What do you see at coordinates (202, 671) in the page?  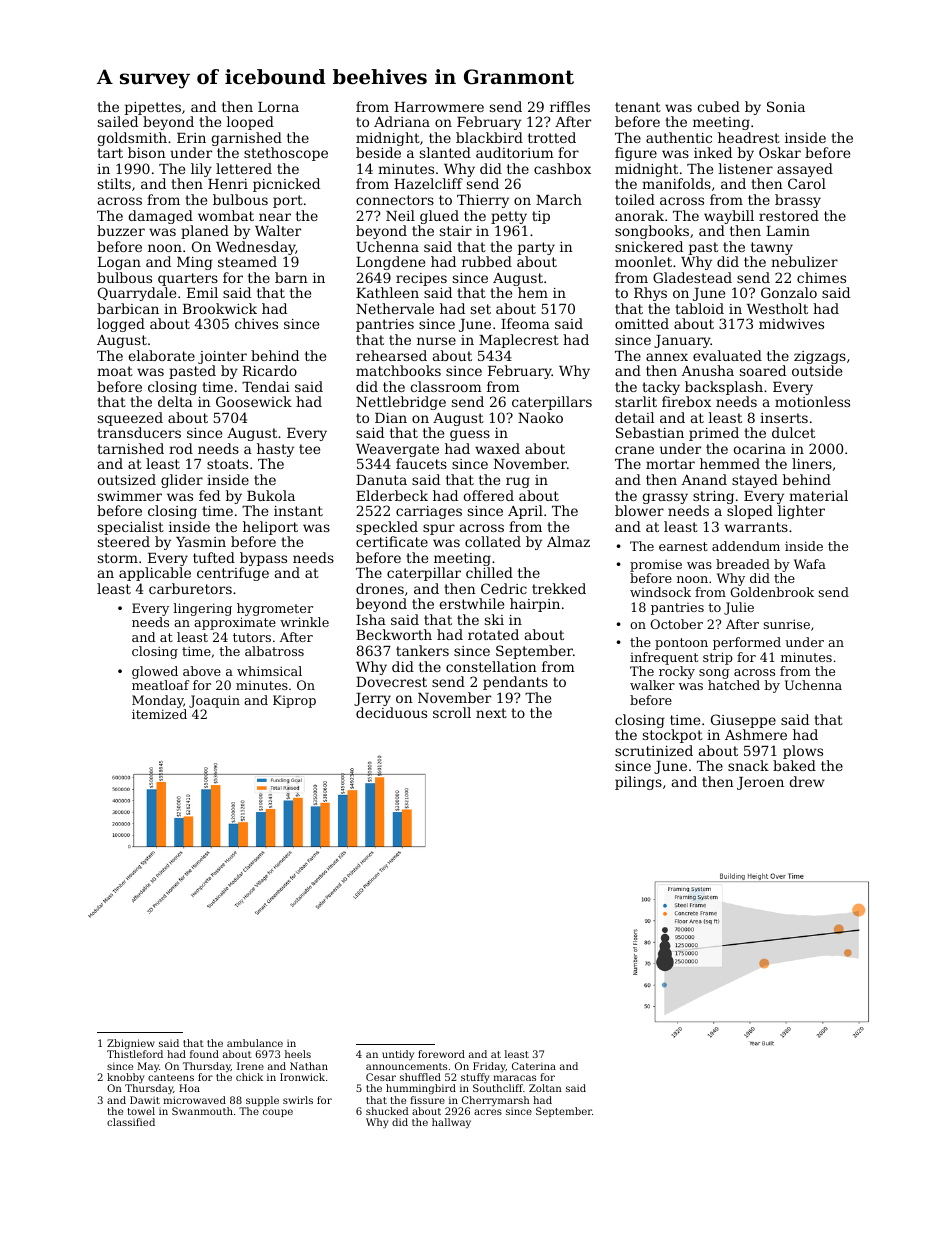 I see `above` at bounding box center [202, 671].
